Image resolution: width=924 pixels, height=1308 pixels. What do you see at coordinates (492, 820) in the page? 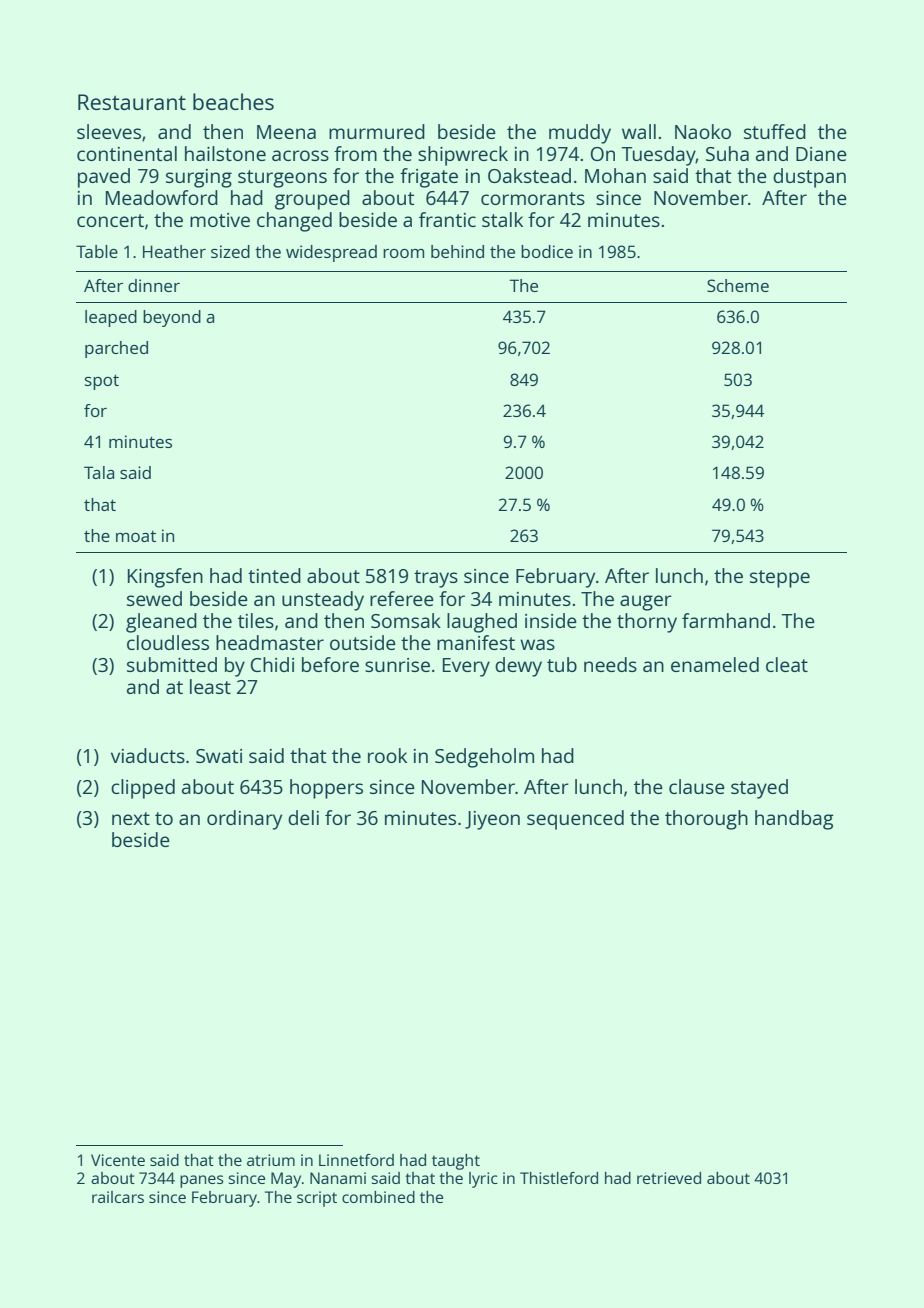
I see `Jiyeon` at bounding box center [492, 820].
